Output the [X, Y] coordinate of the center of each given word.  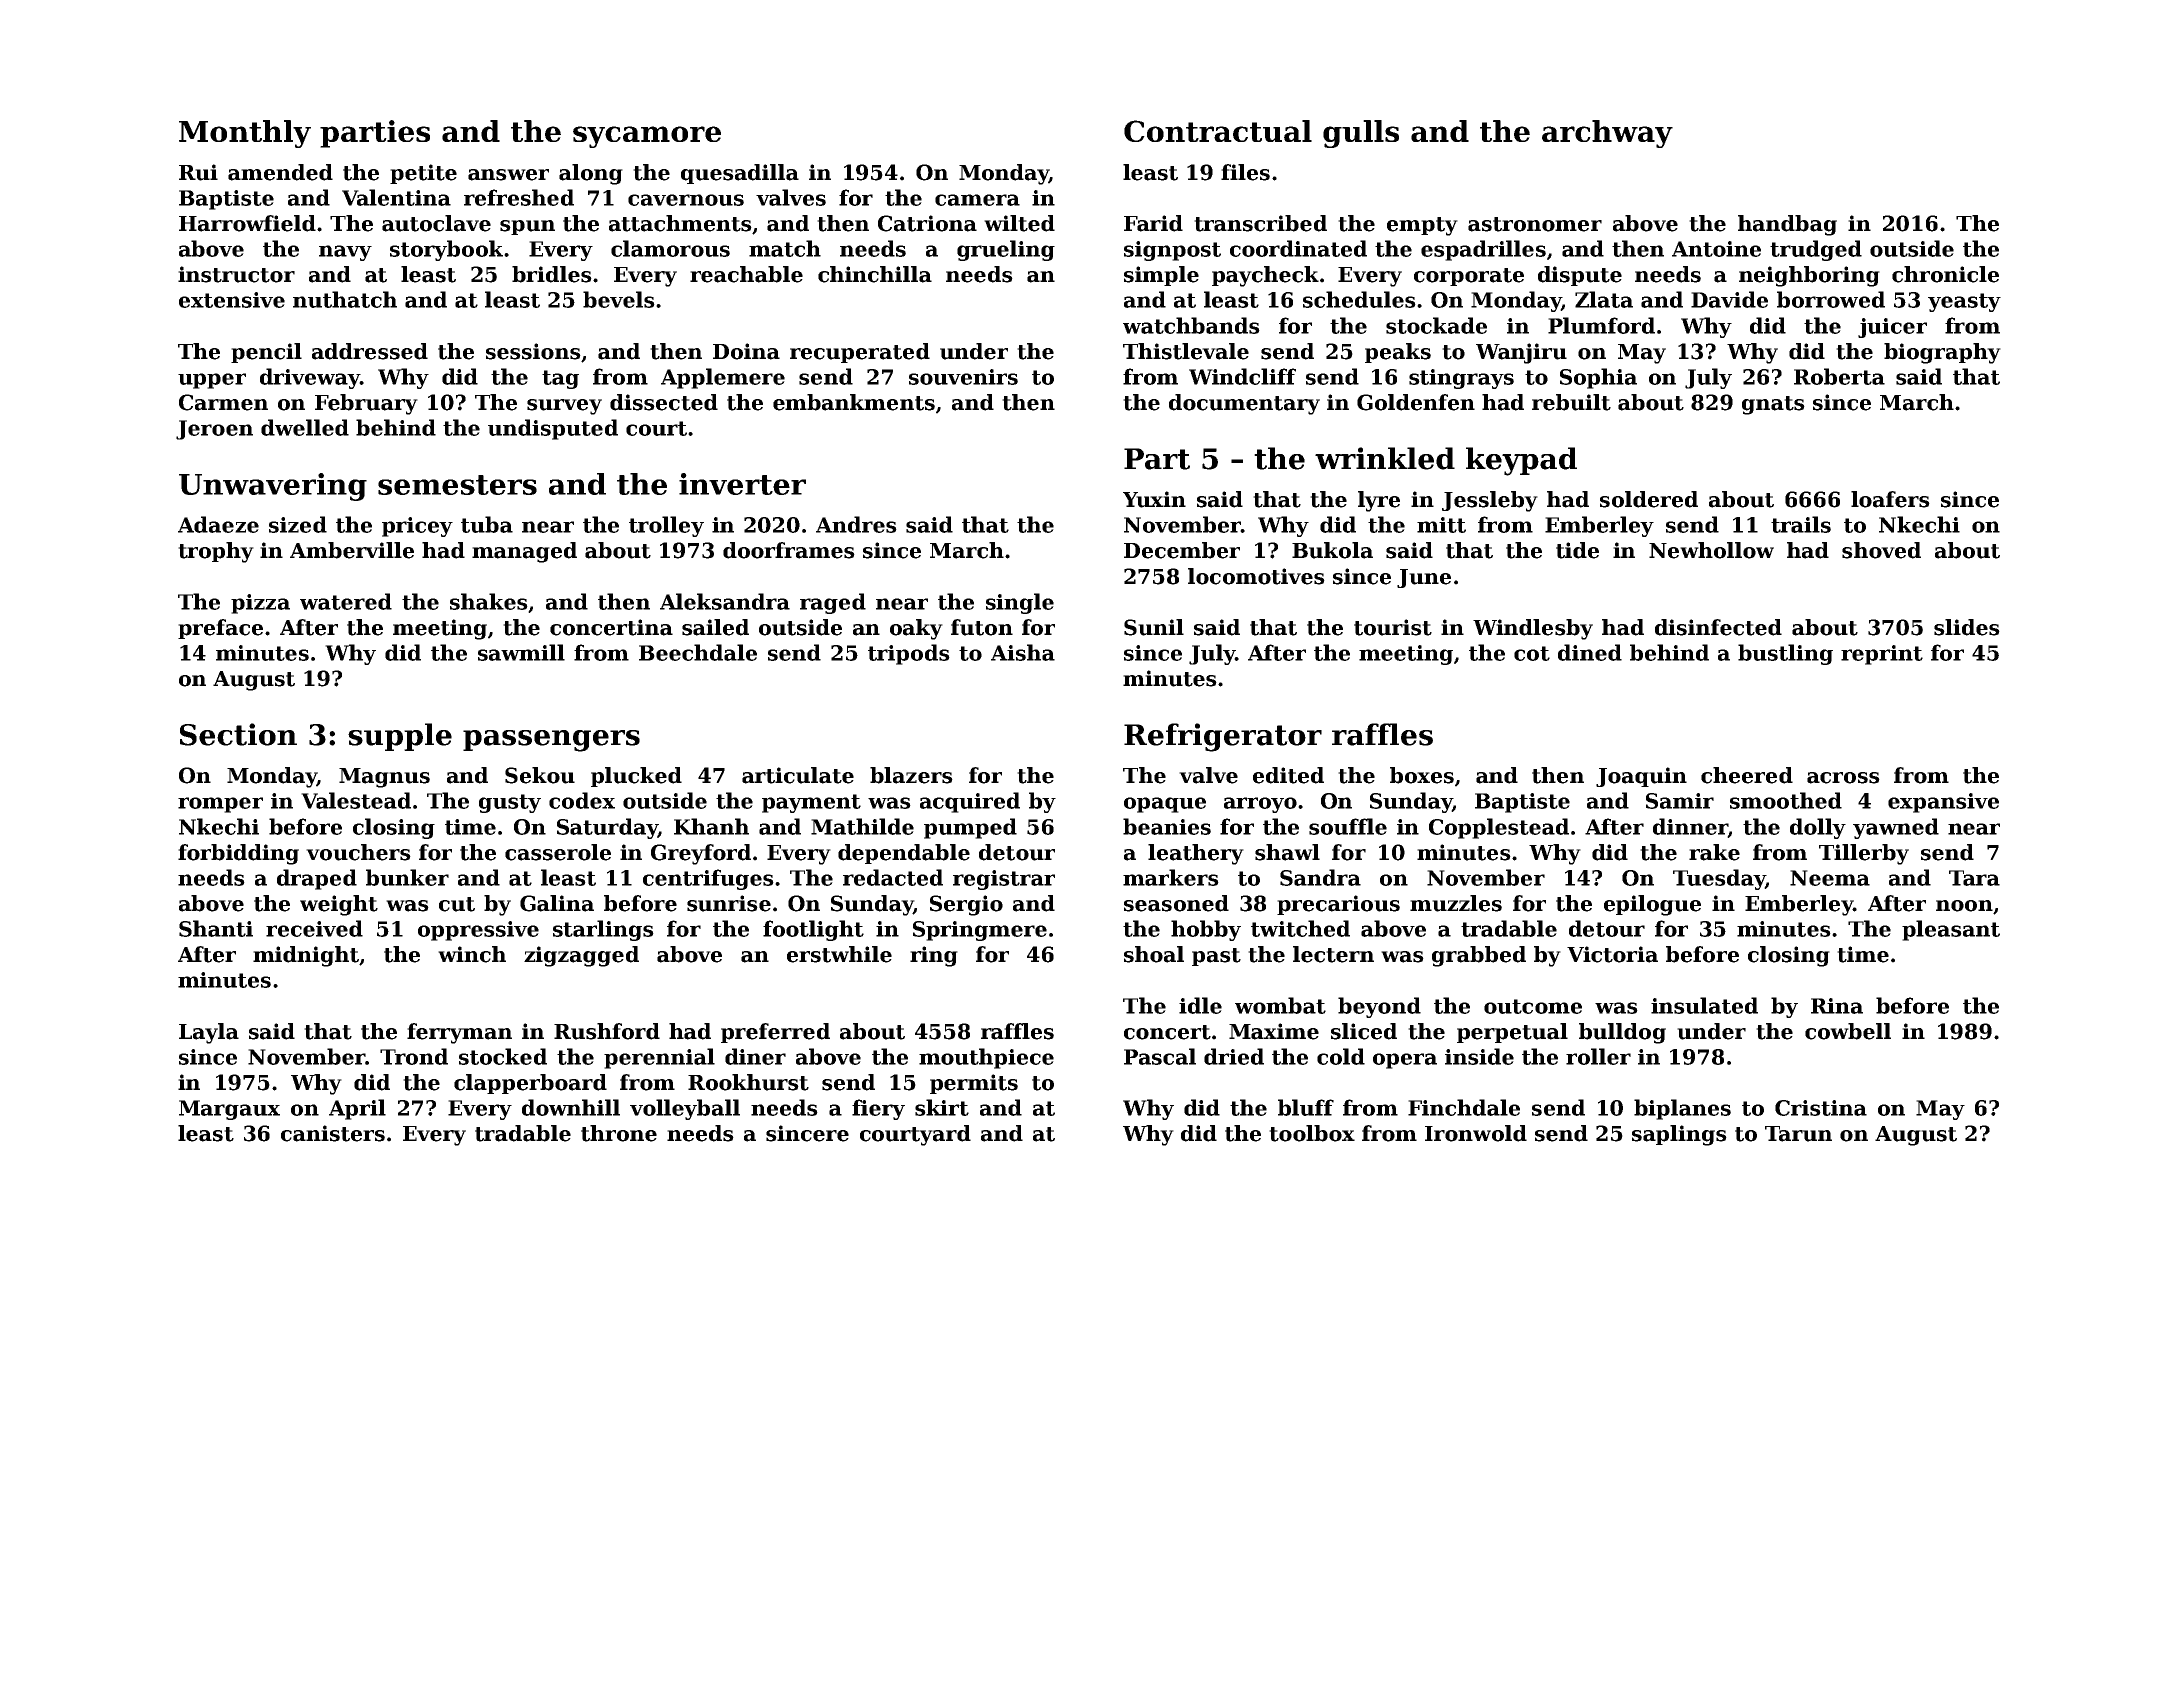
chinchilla [875, 274]
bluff [1306, 1107]
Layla [209, 1033]
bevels [619, 299]
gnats [1773, 405]
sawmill [521, 652]
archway [1607, 134]
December [1182, 550]
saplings [1679, 1135]
